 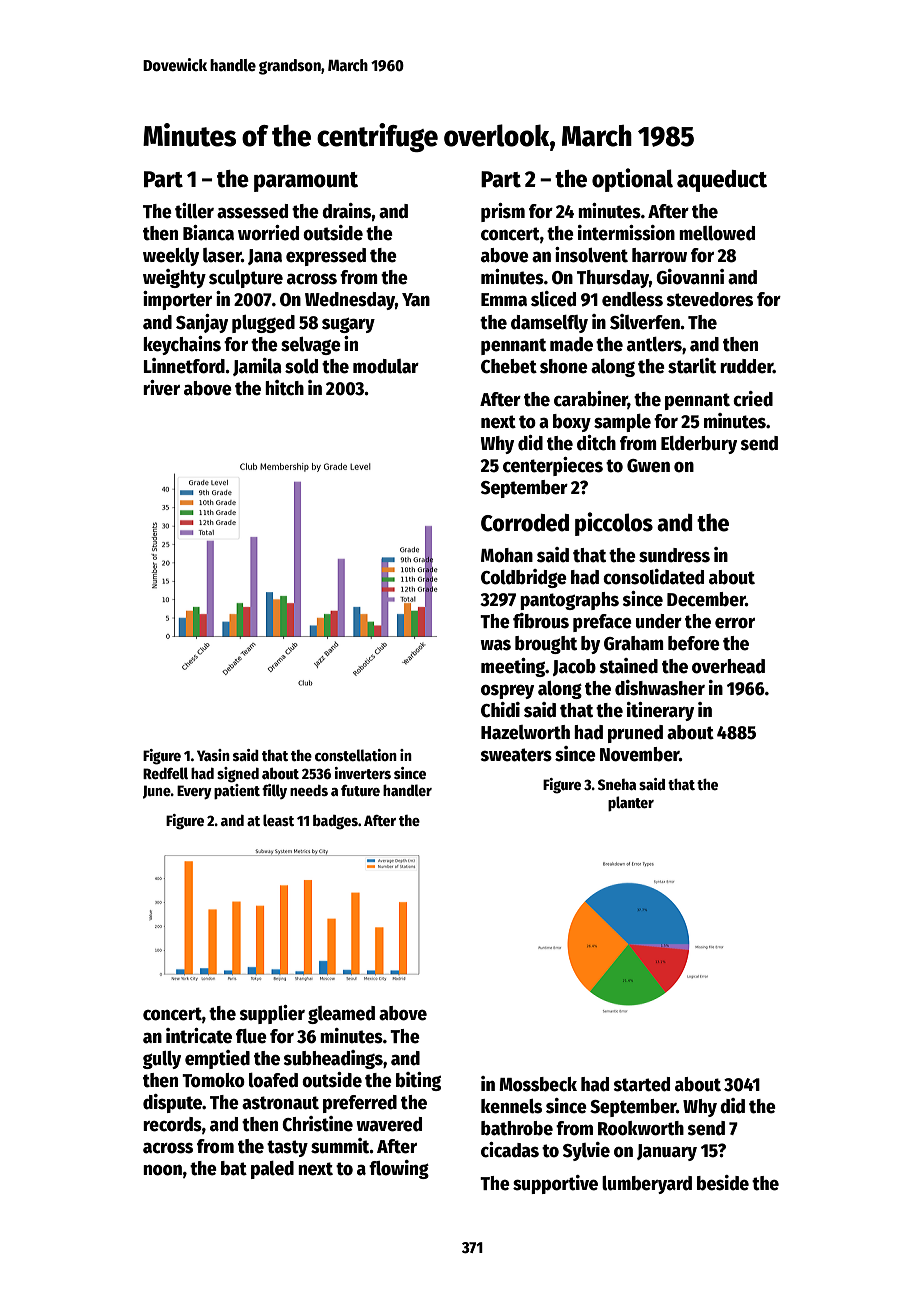 I want to click on expressed, so click(x=326, y=257).
